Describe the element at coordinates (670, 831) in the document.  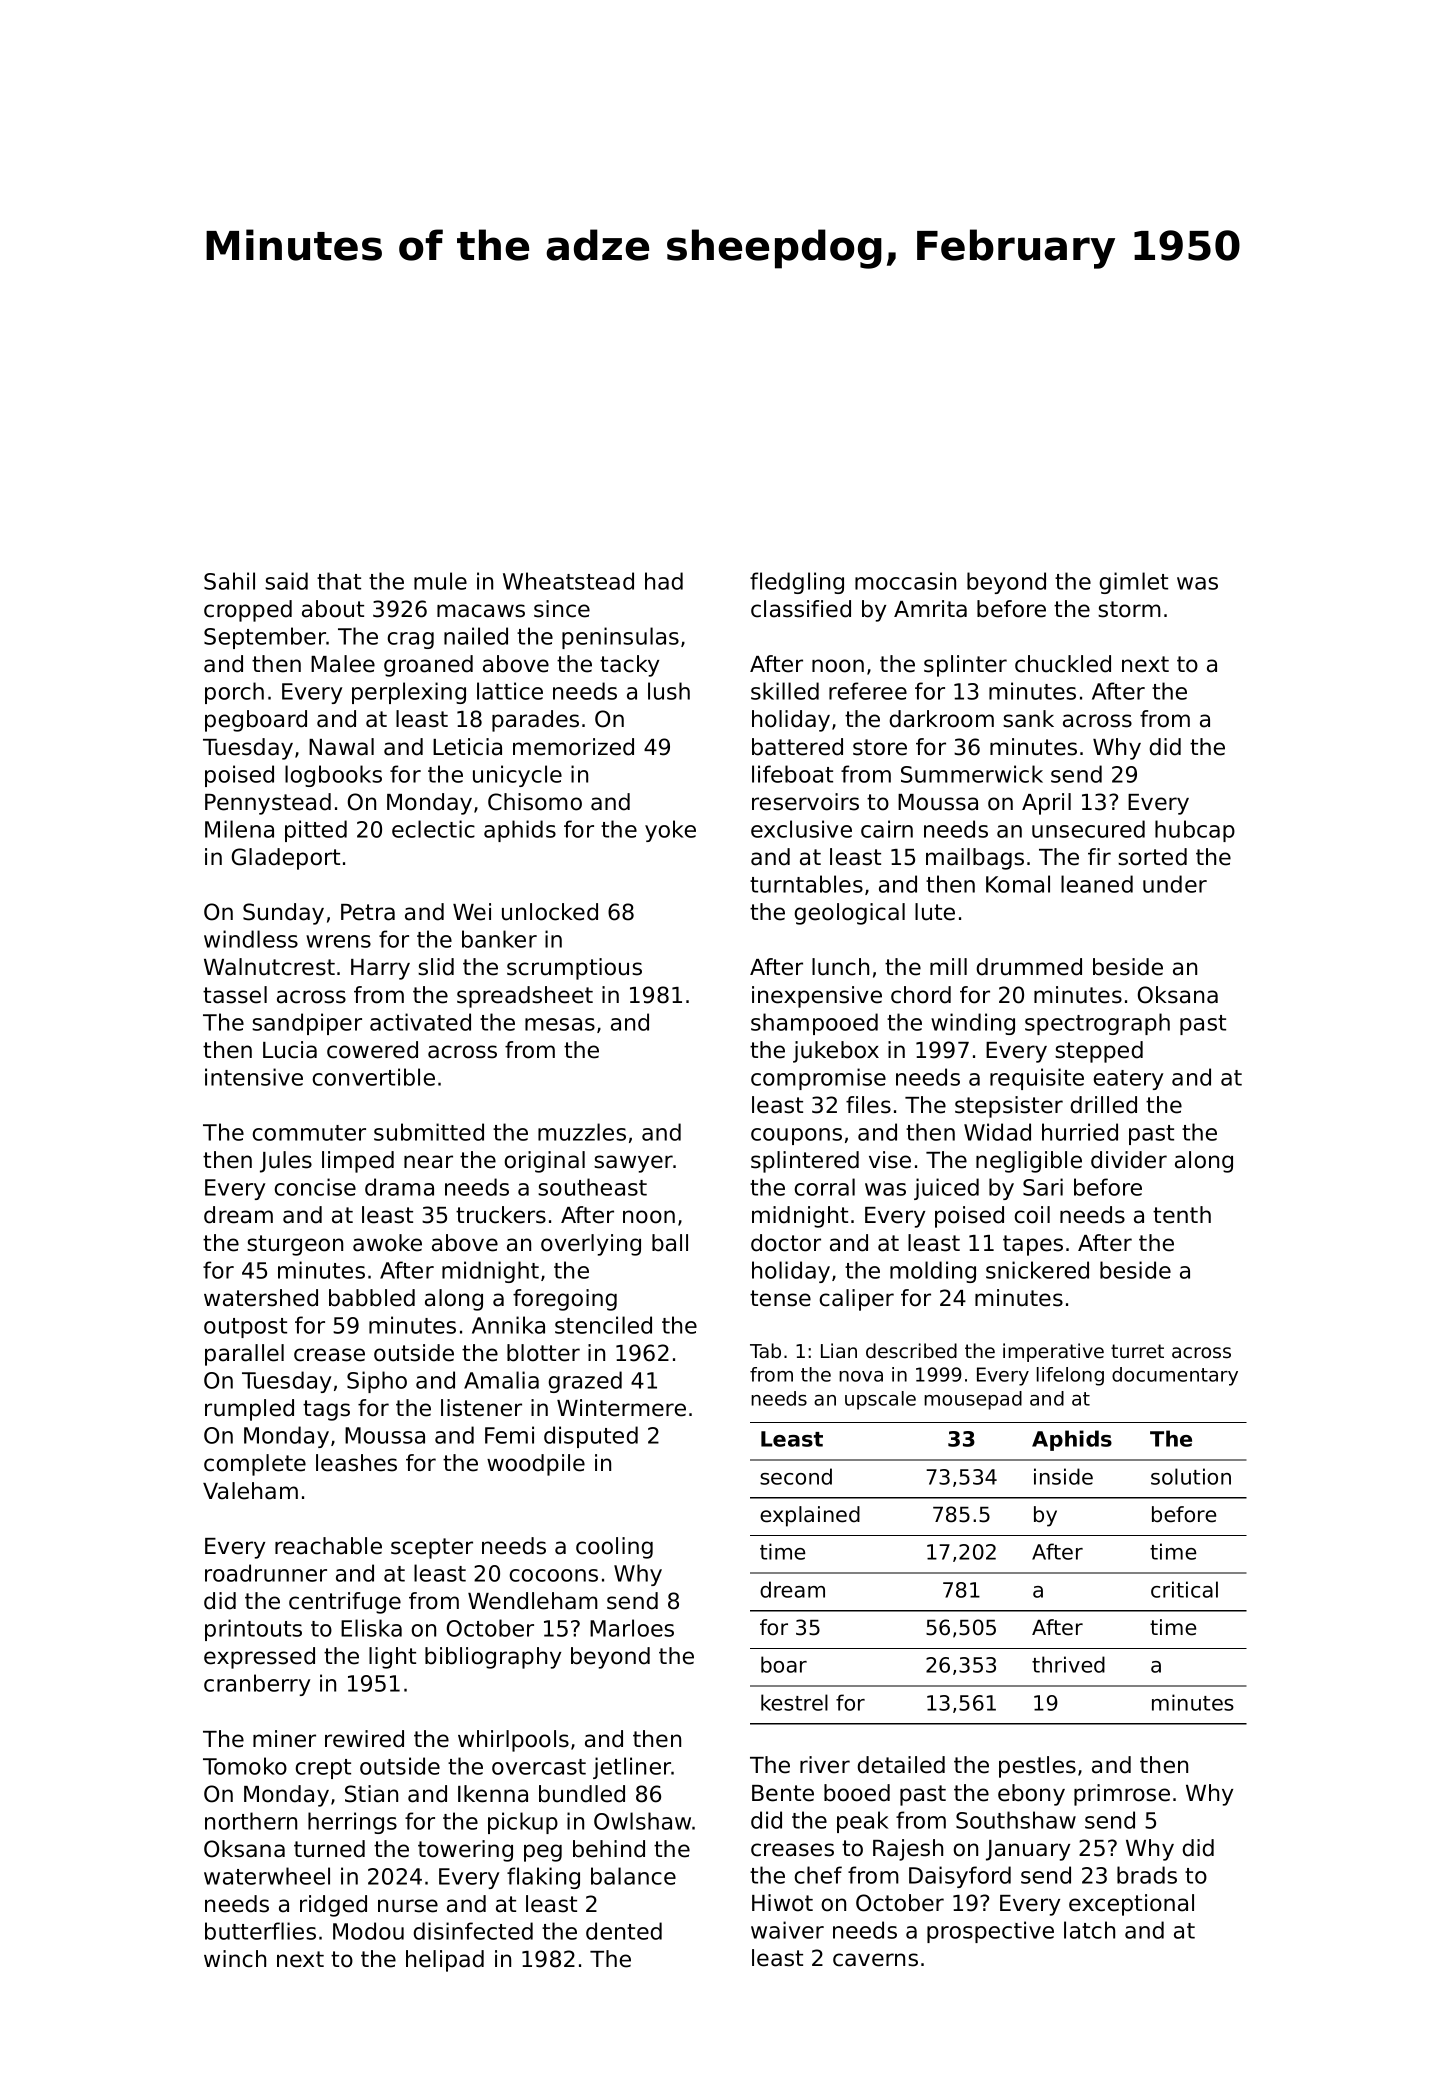
I see `yoke` at that location.
